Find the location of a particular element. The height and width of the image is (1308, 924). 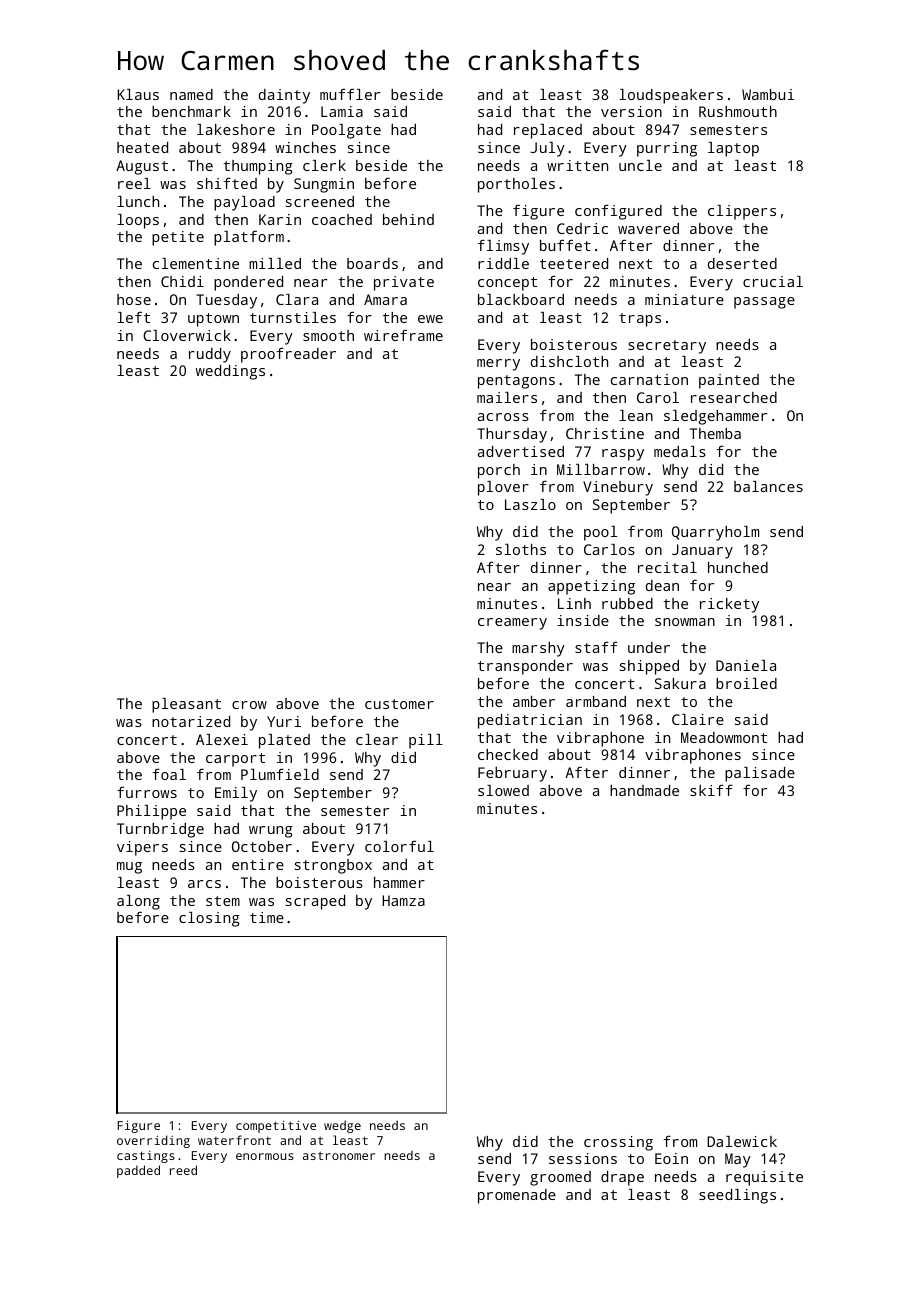

flimsy is located at coordinates (503, 247).
